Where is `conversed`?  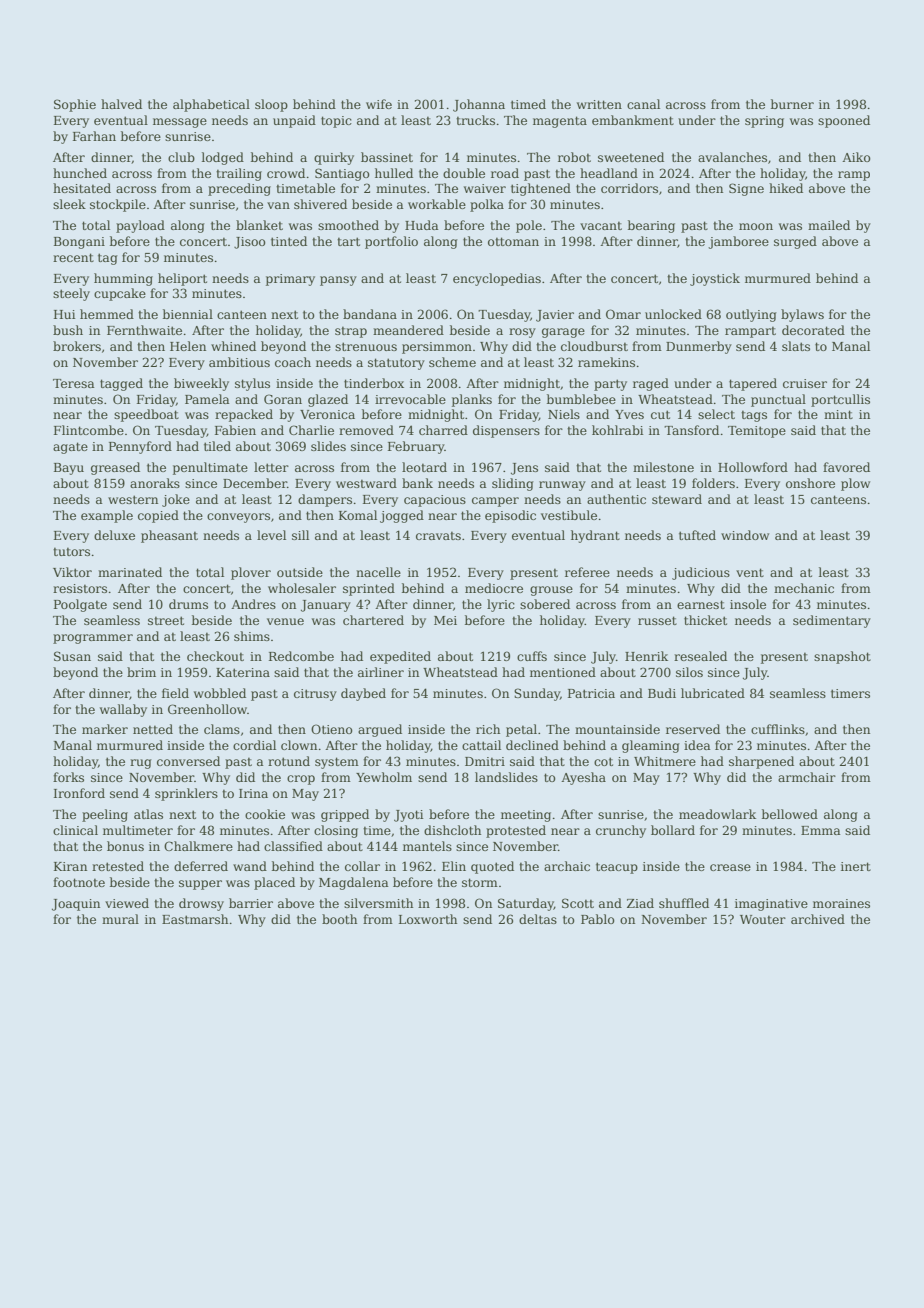 conversed is located at coordinates (188, 761).
